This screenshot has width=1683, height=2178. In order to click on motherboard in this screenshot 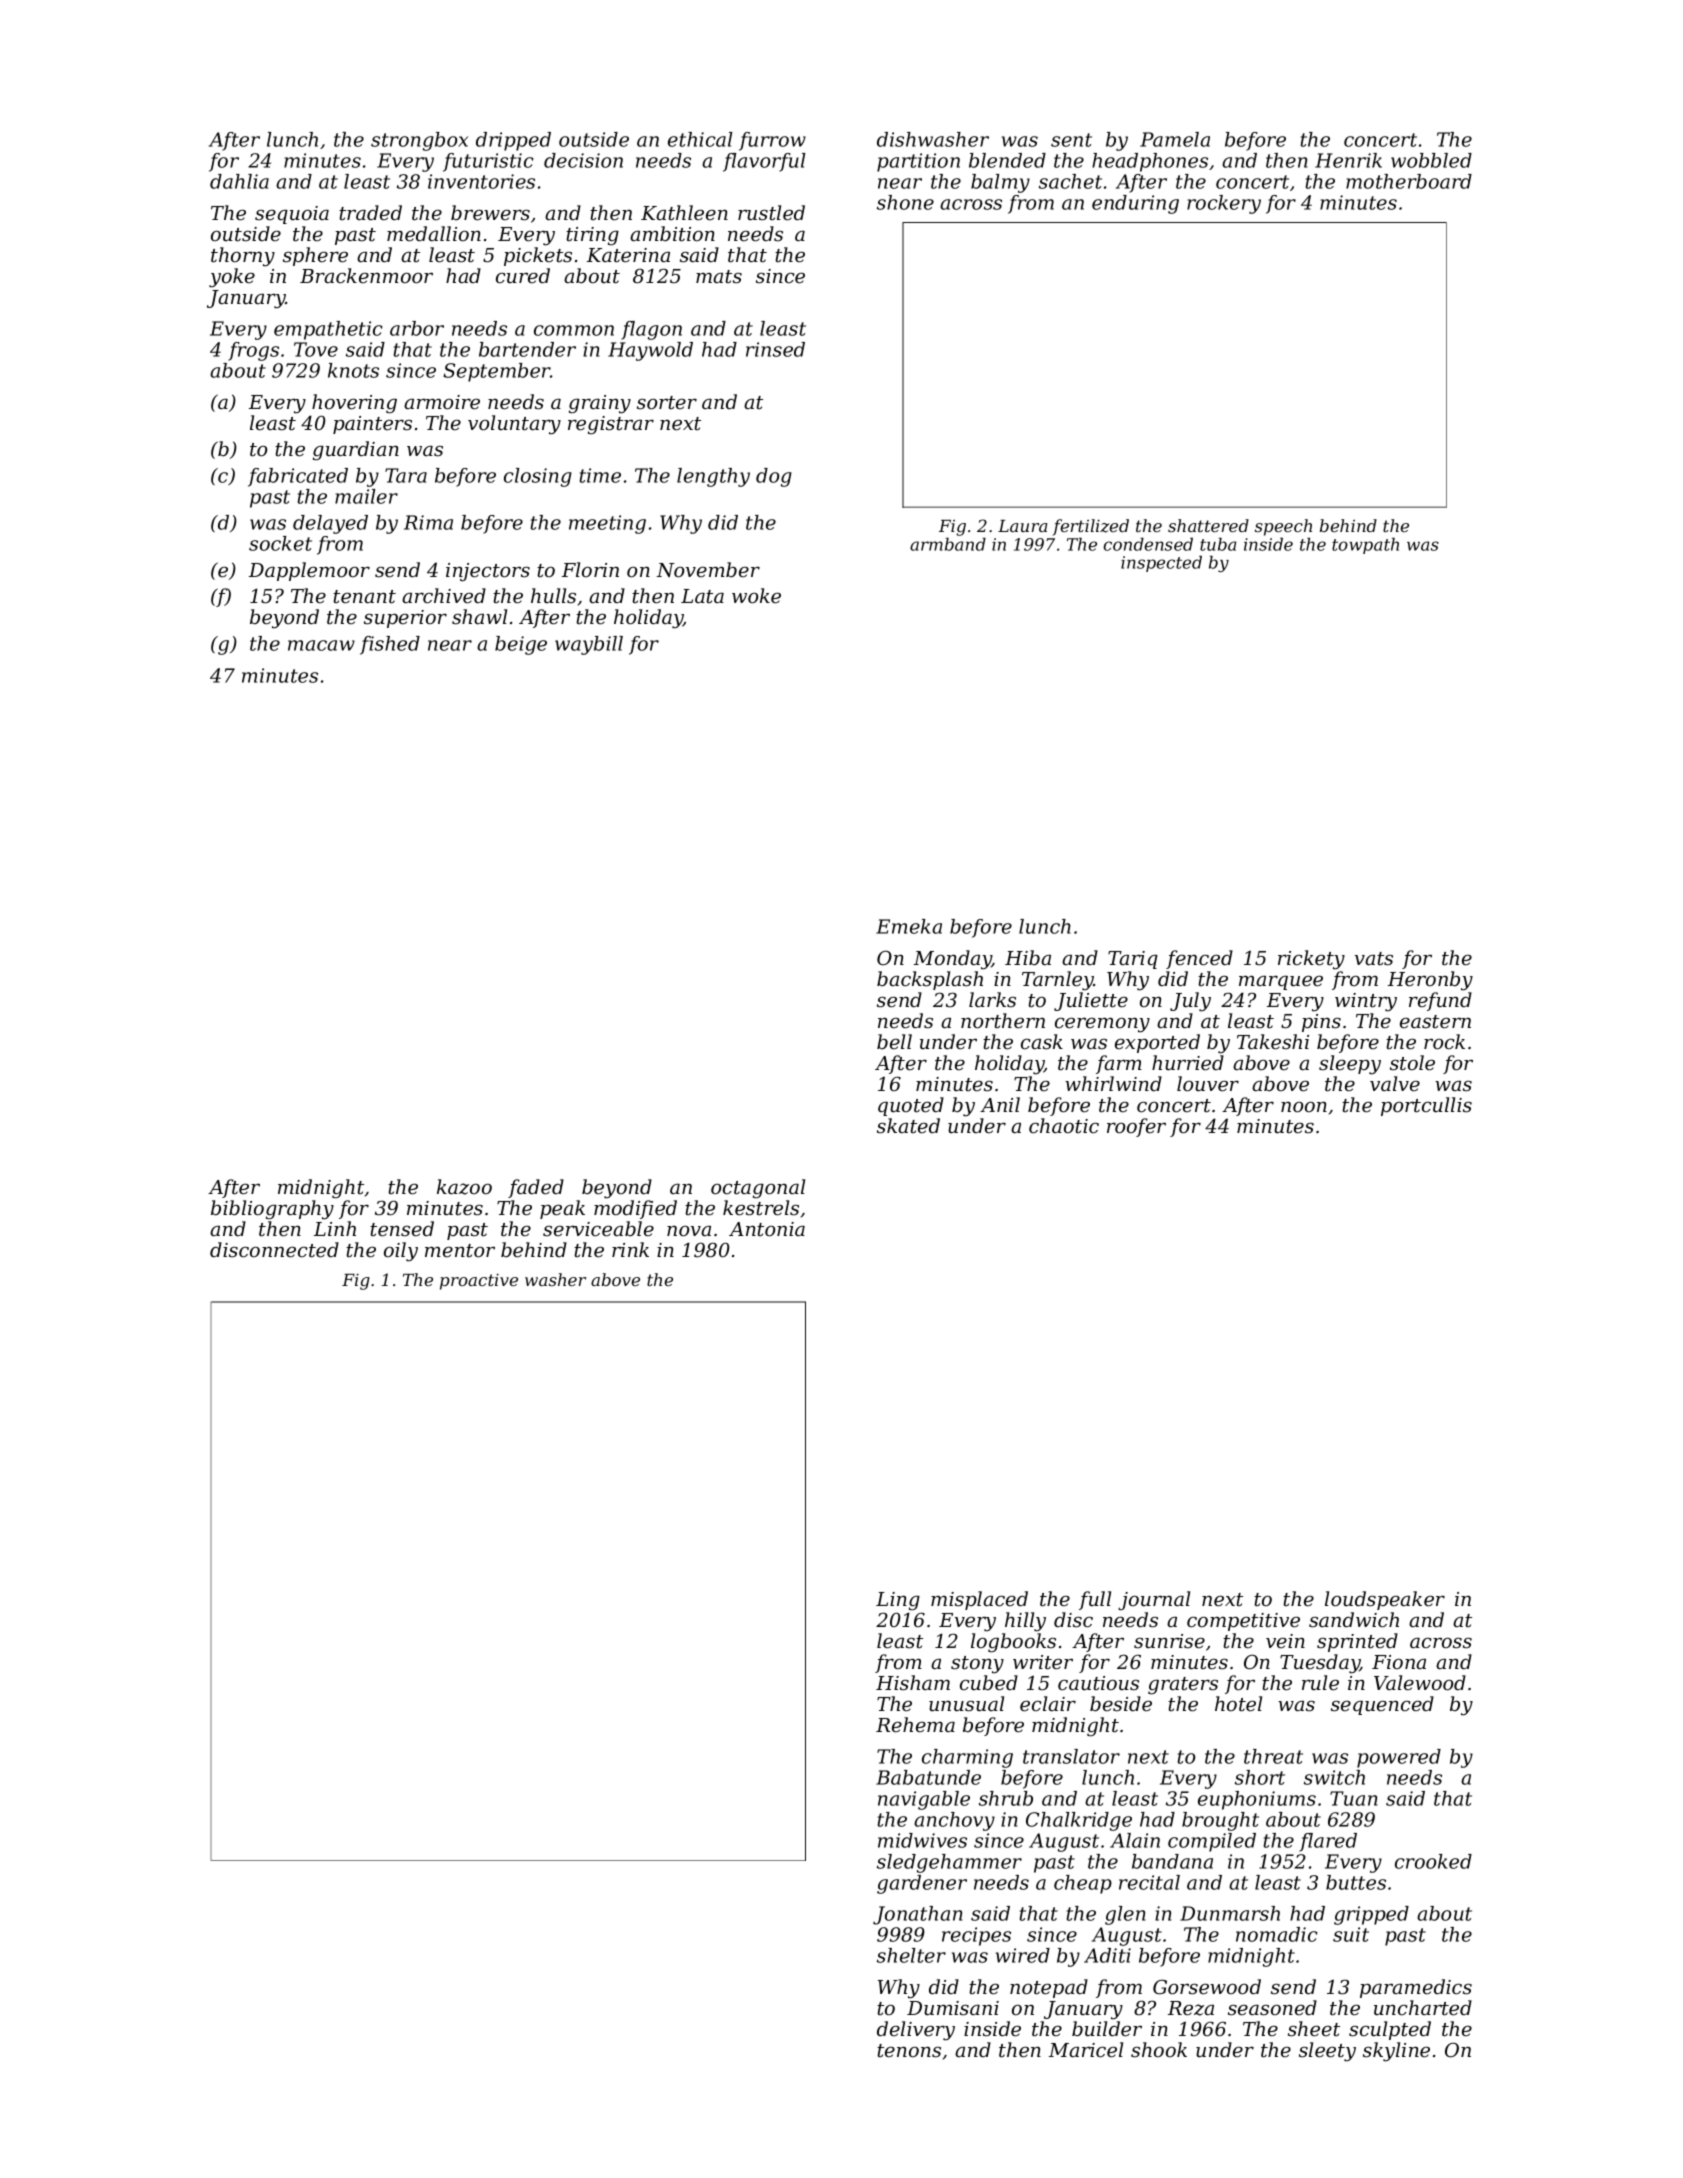, I will do `click(1409, 181)`.
